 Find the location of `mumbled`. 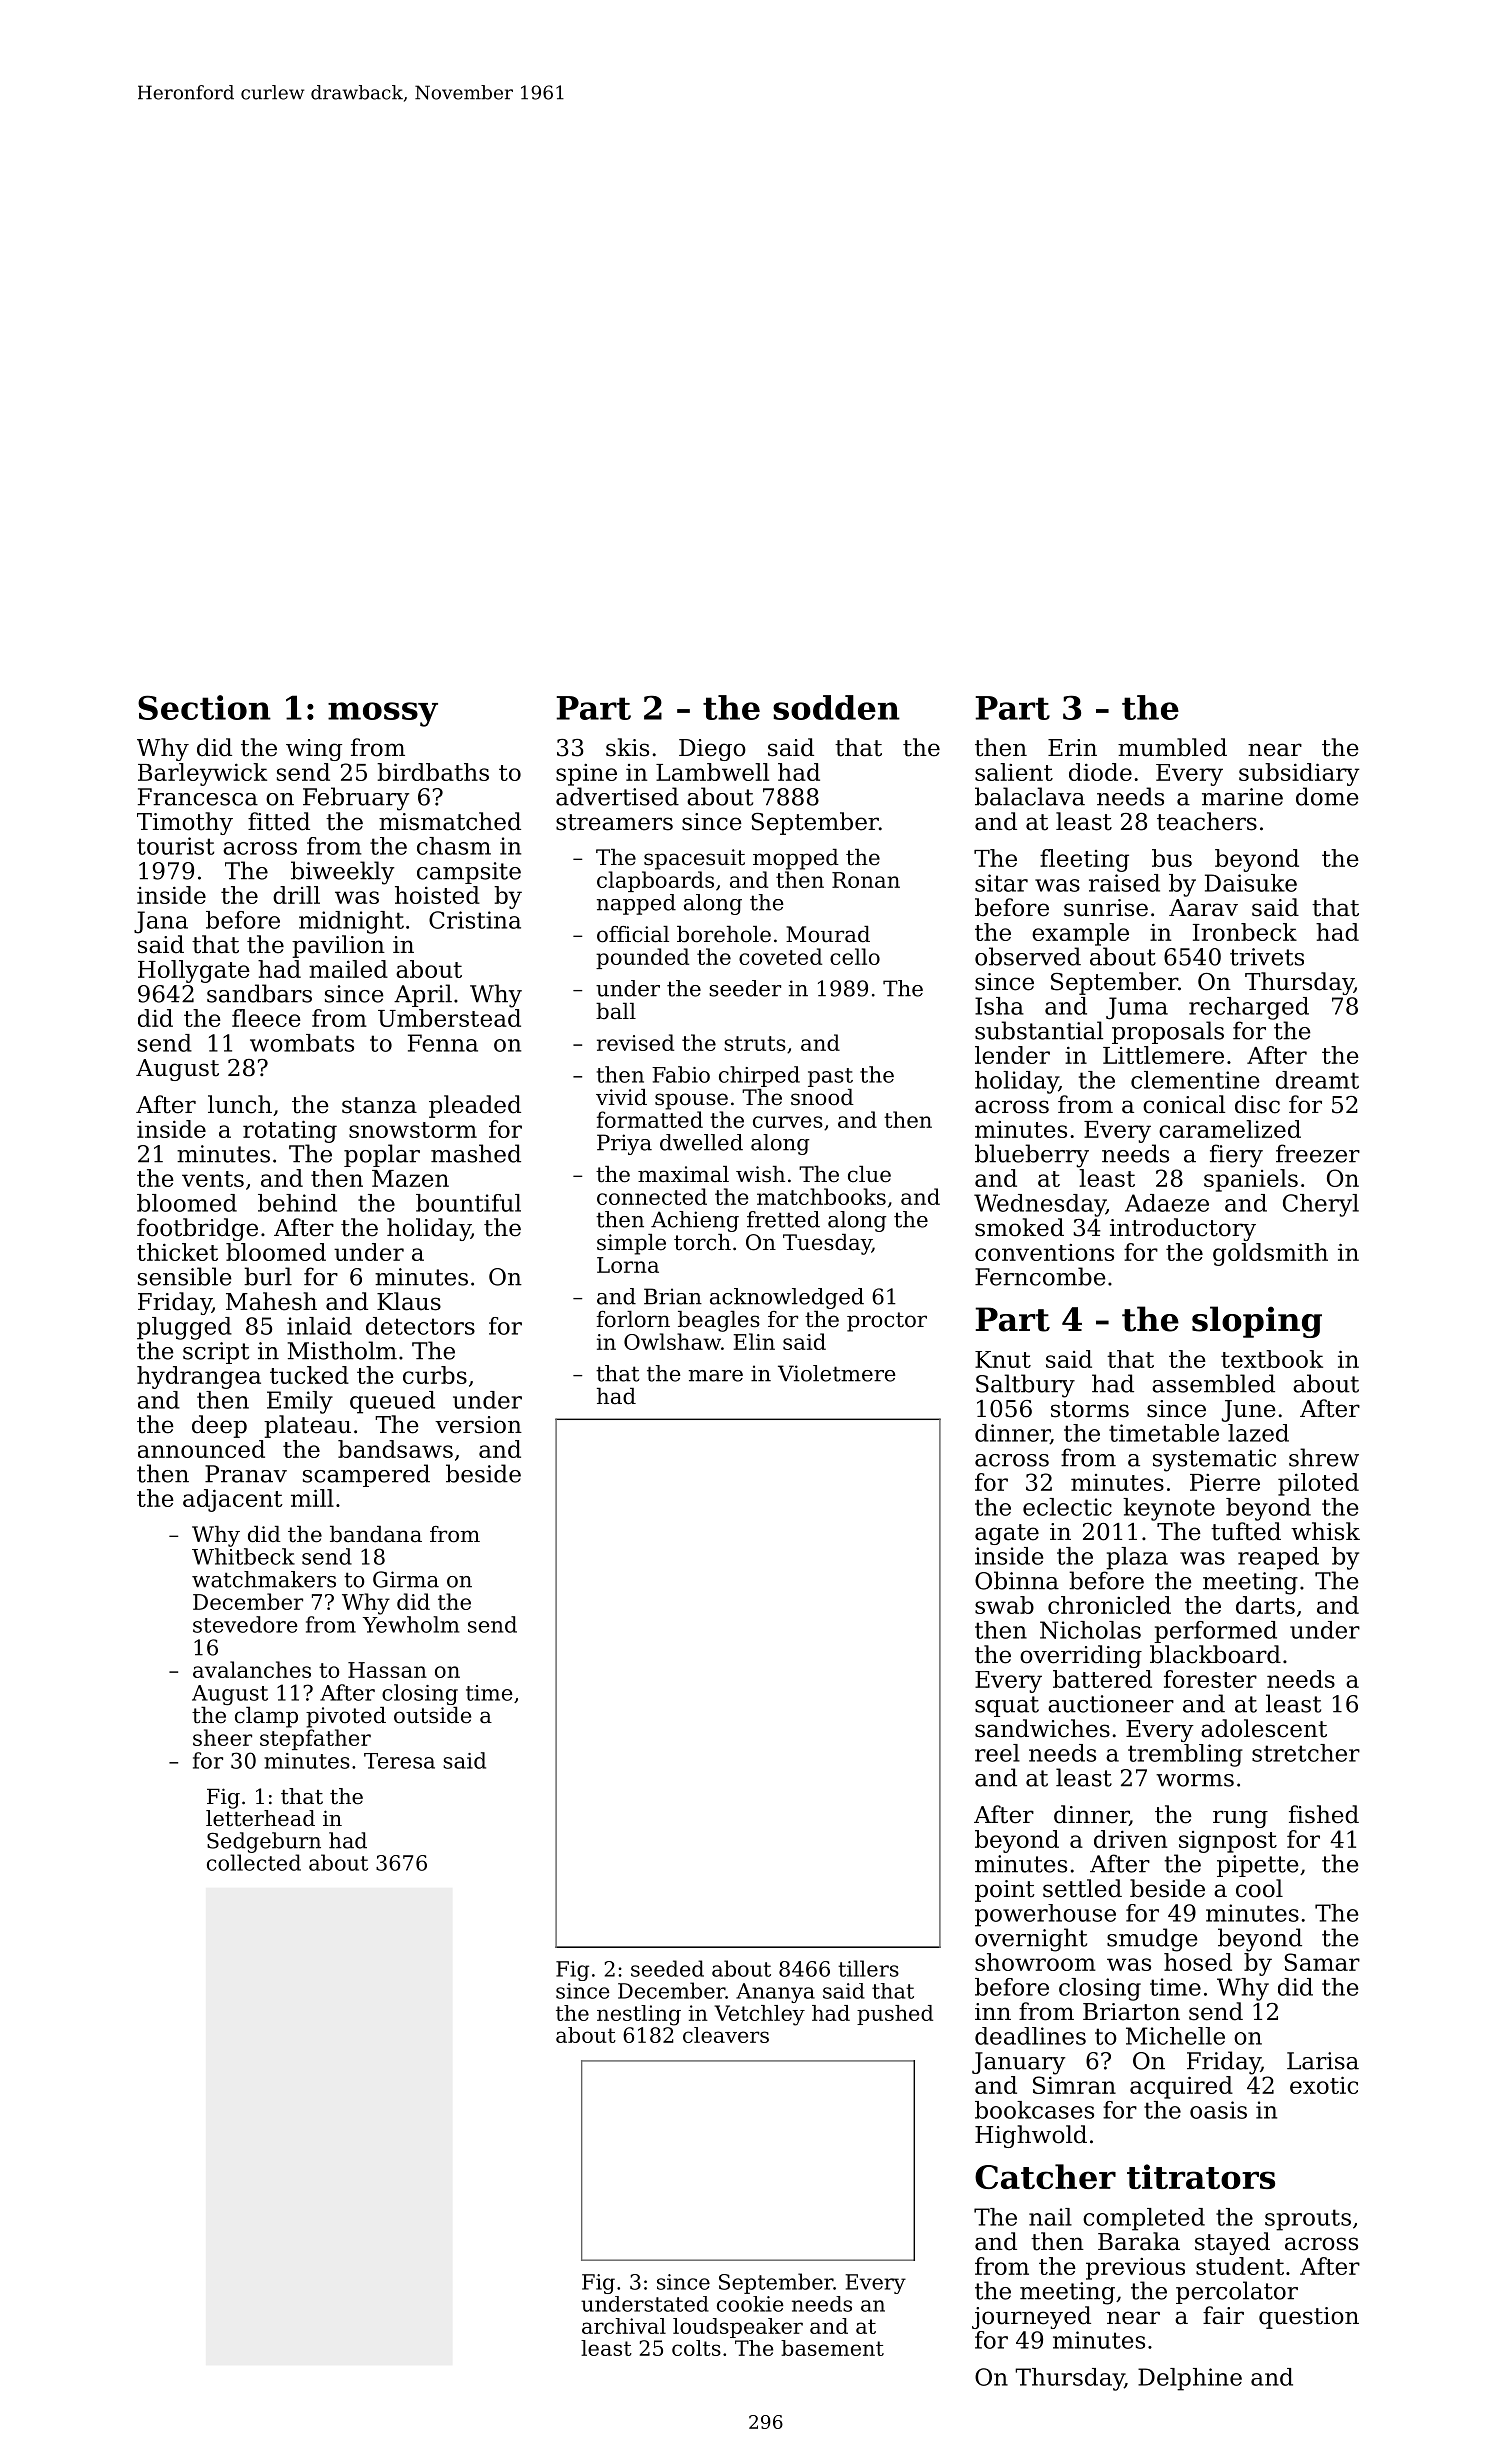

mumbled is located at coordinates (1172, 747).
